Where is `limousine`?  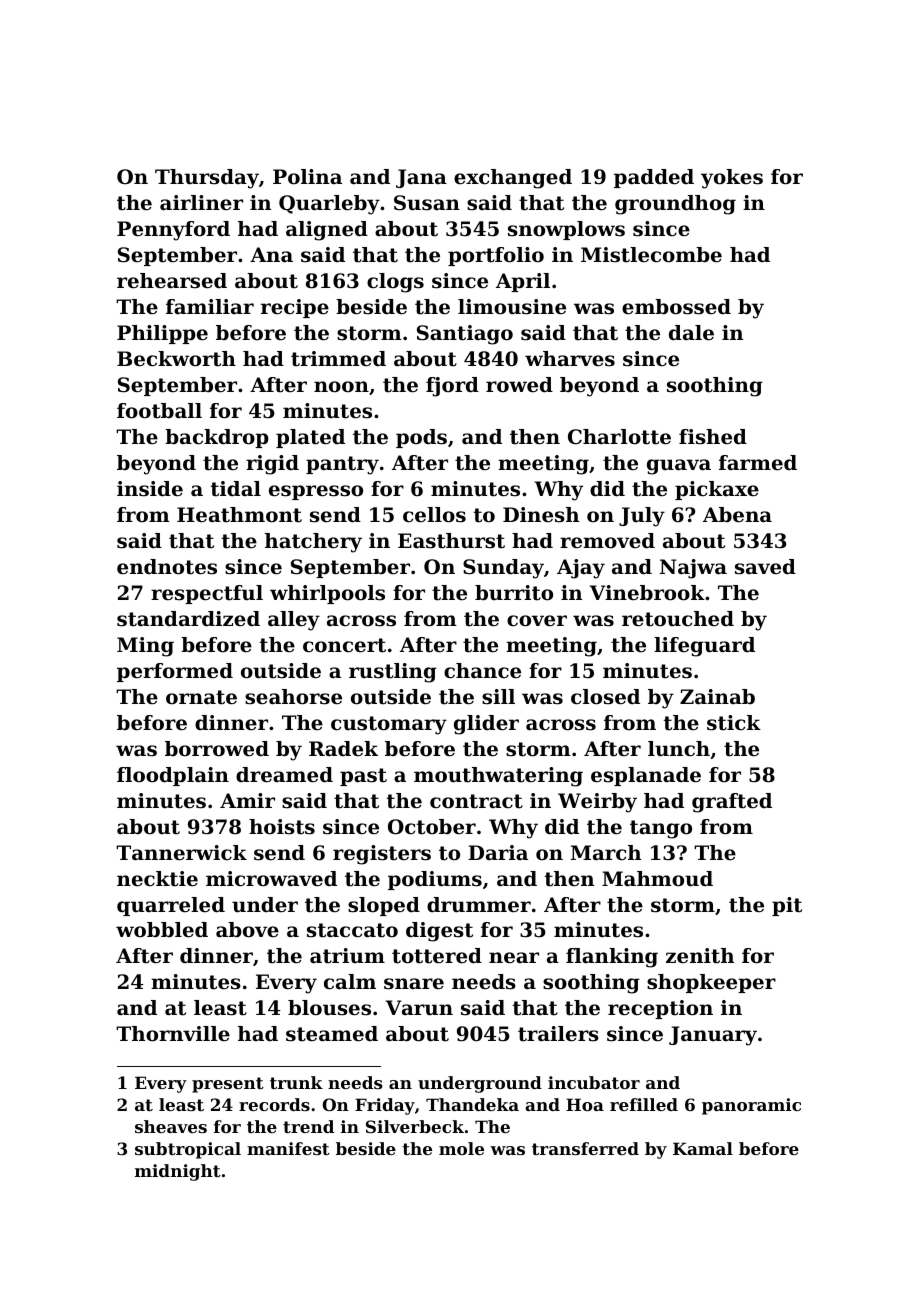
limousine is located at coordinates (512, 307).
